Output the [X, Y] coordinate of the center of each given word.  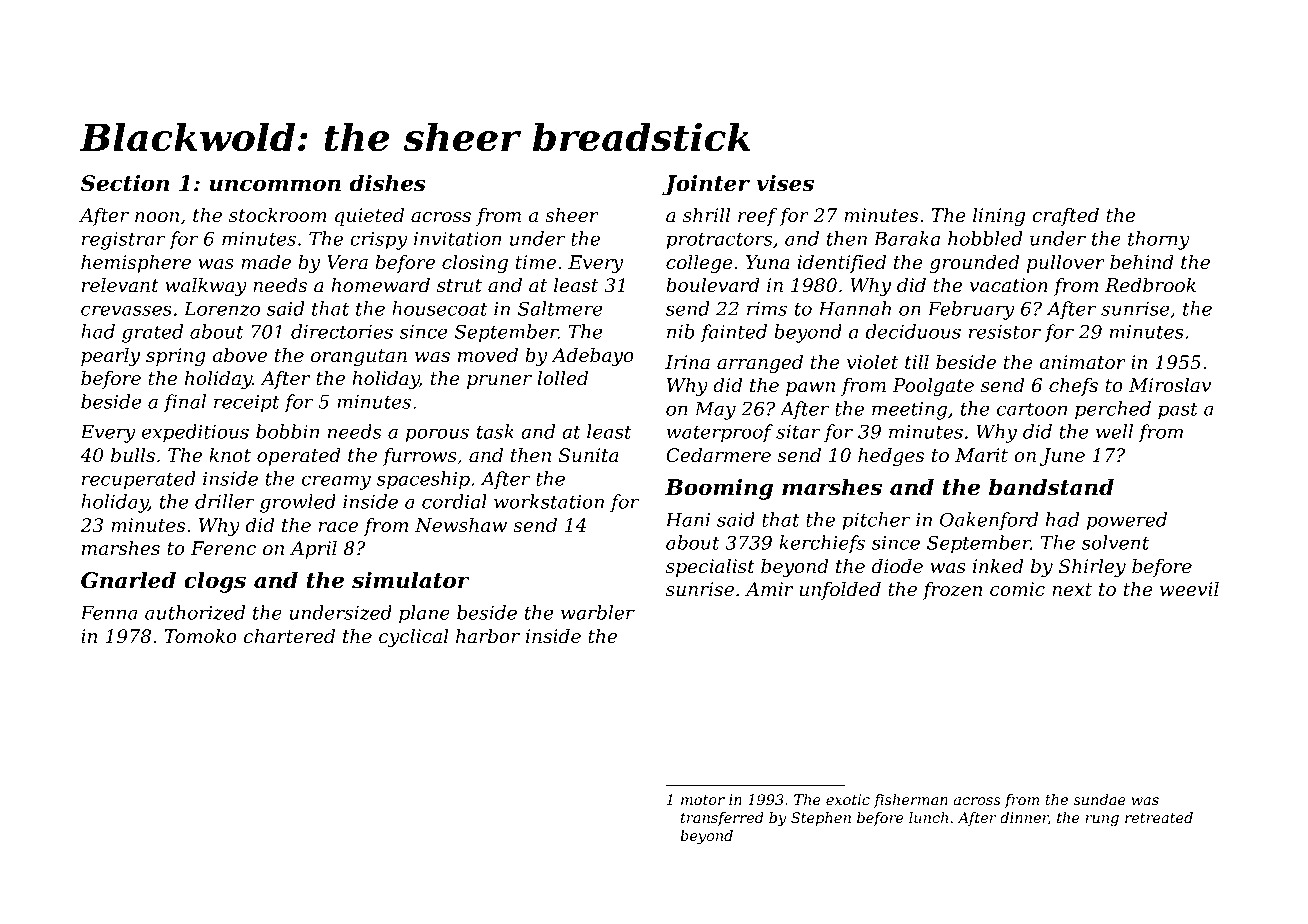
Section [125, 183]
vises [785, 183]
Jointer [706, 185]
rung [1102, 820]
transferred [722, 819]
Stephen [821, 819]
